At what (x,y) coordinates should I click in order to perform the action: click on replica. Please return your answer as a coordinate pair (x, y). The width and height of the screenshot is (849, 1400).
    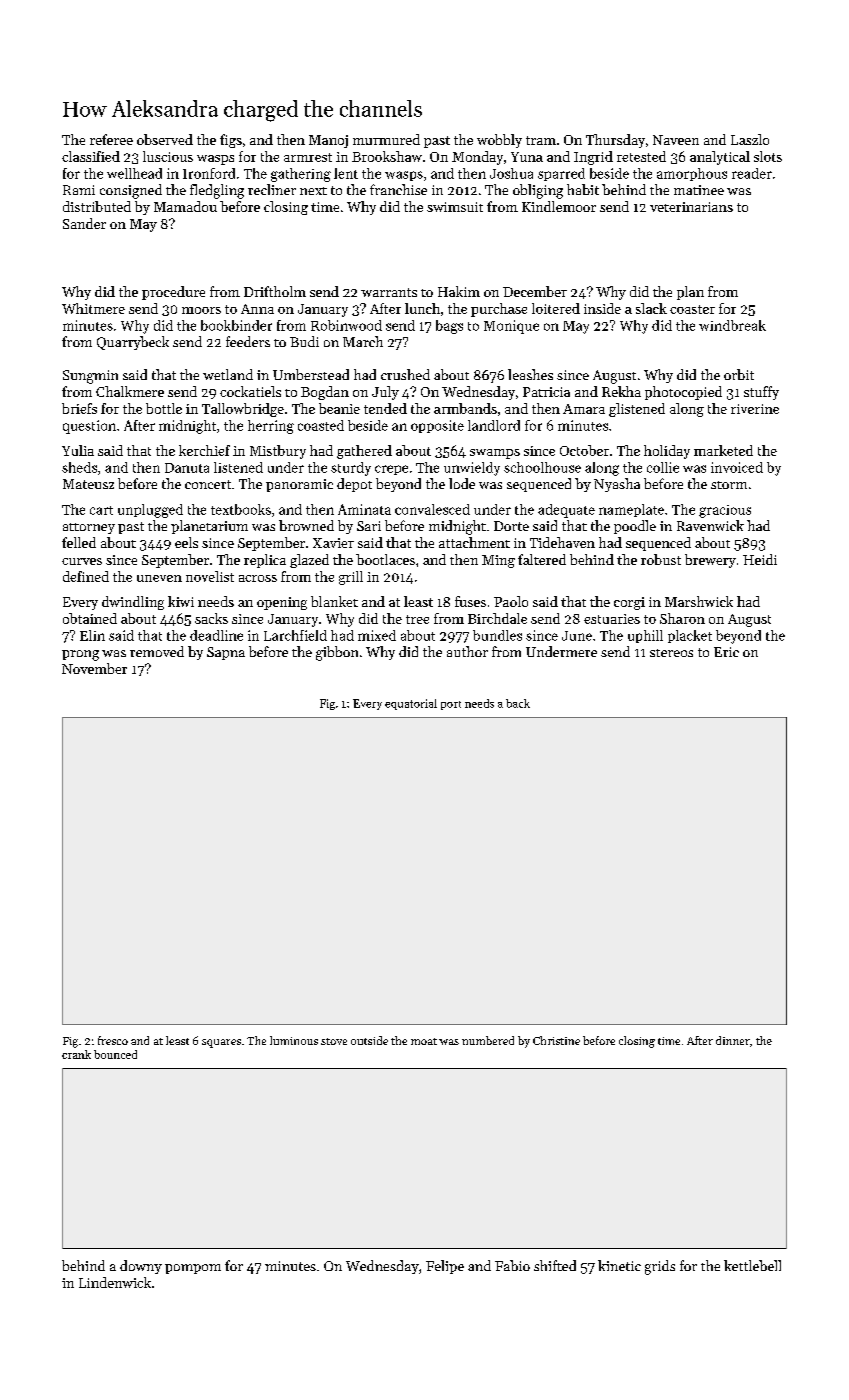
    Looking at the image, I should click on (265, 561).
